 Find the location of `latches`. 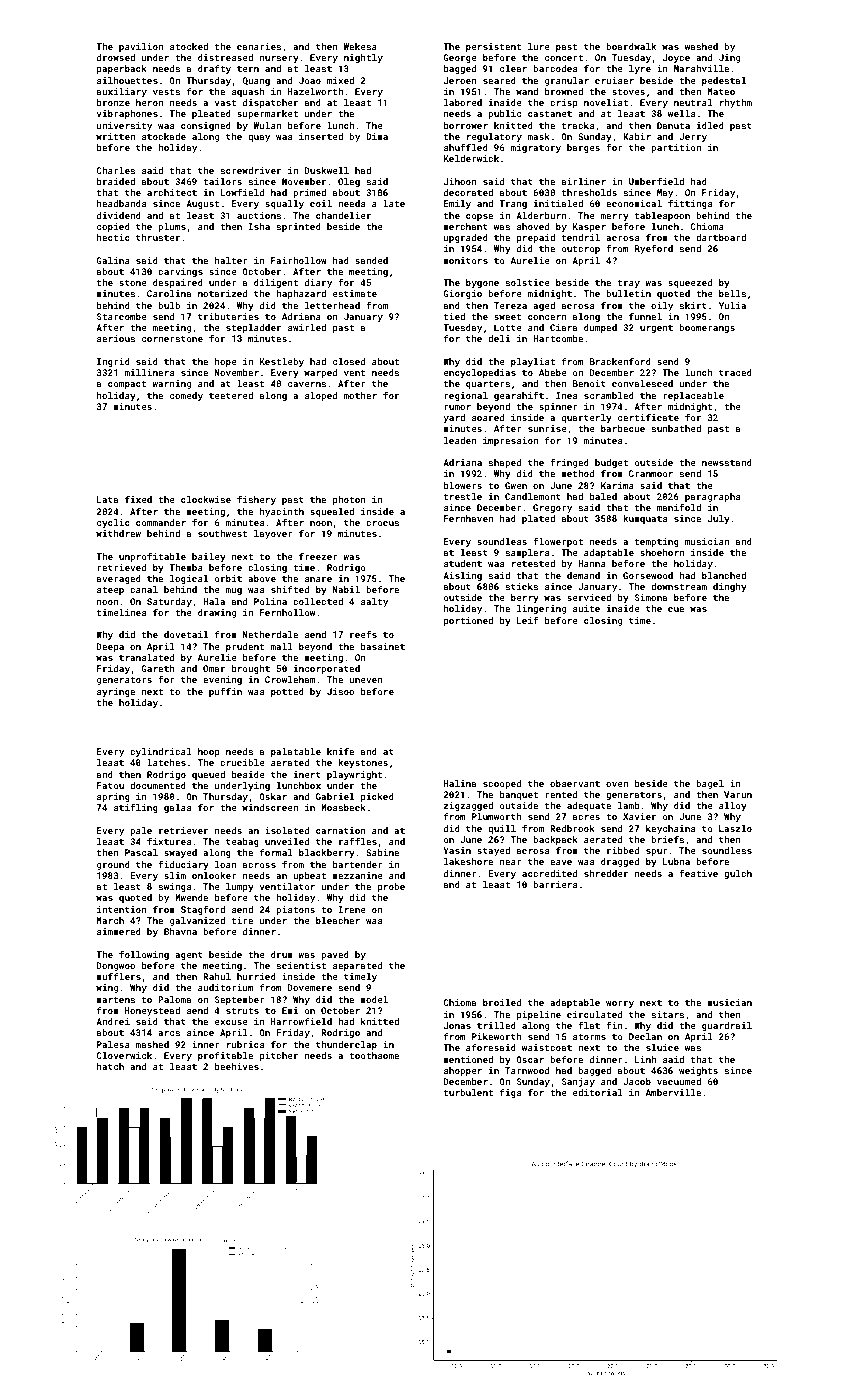

latches is located at coordinates (166, 762).
